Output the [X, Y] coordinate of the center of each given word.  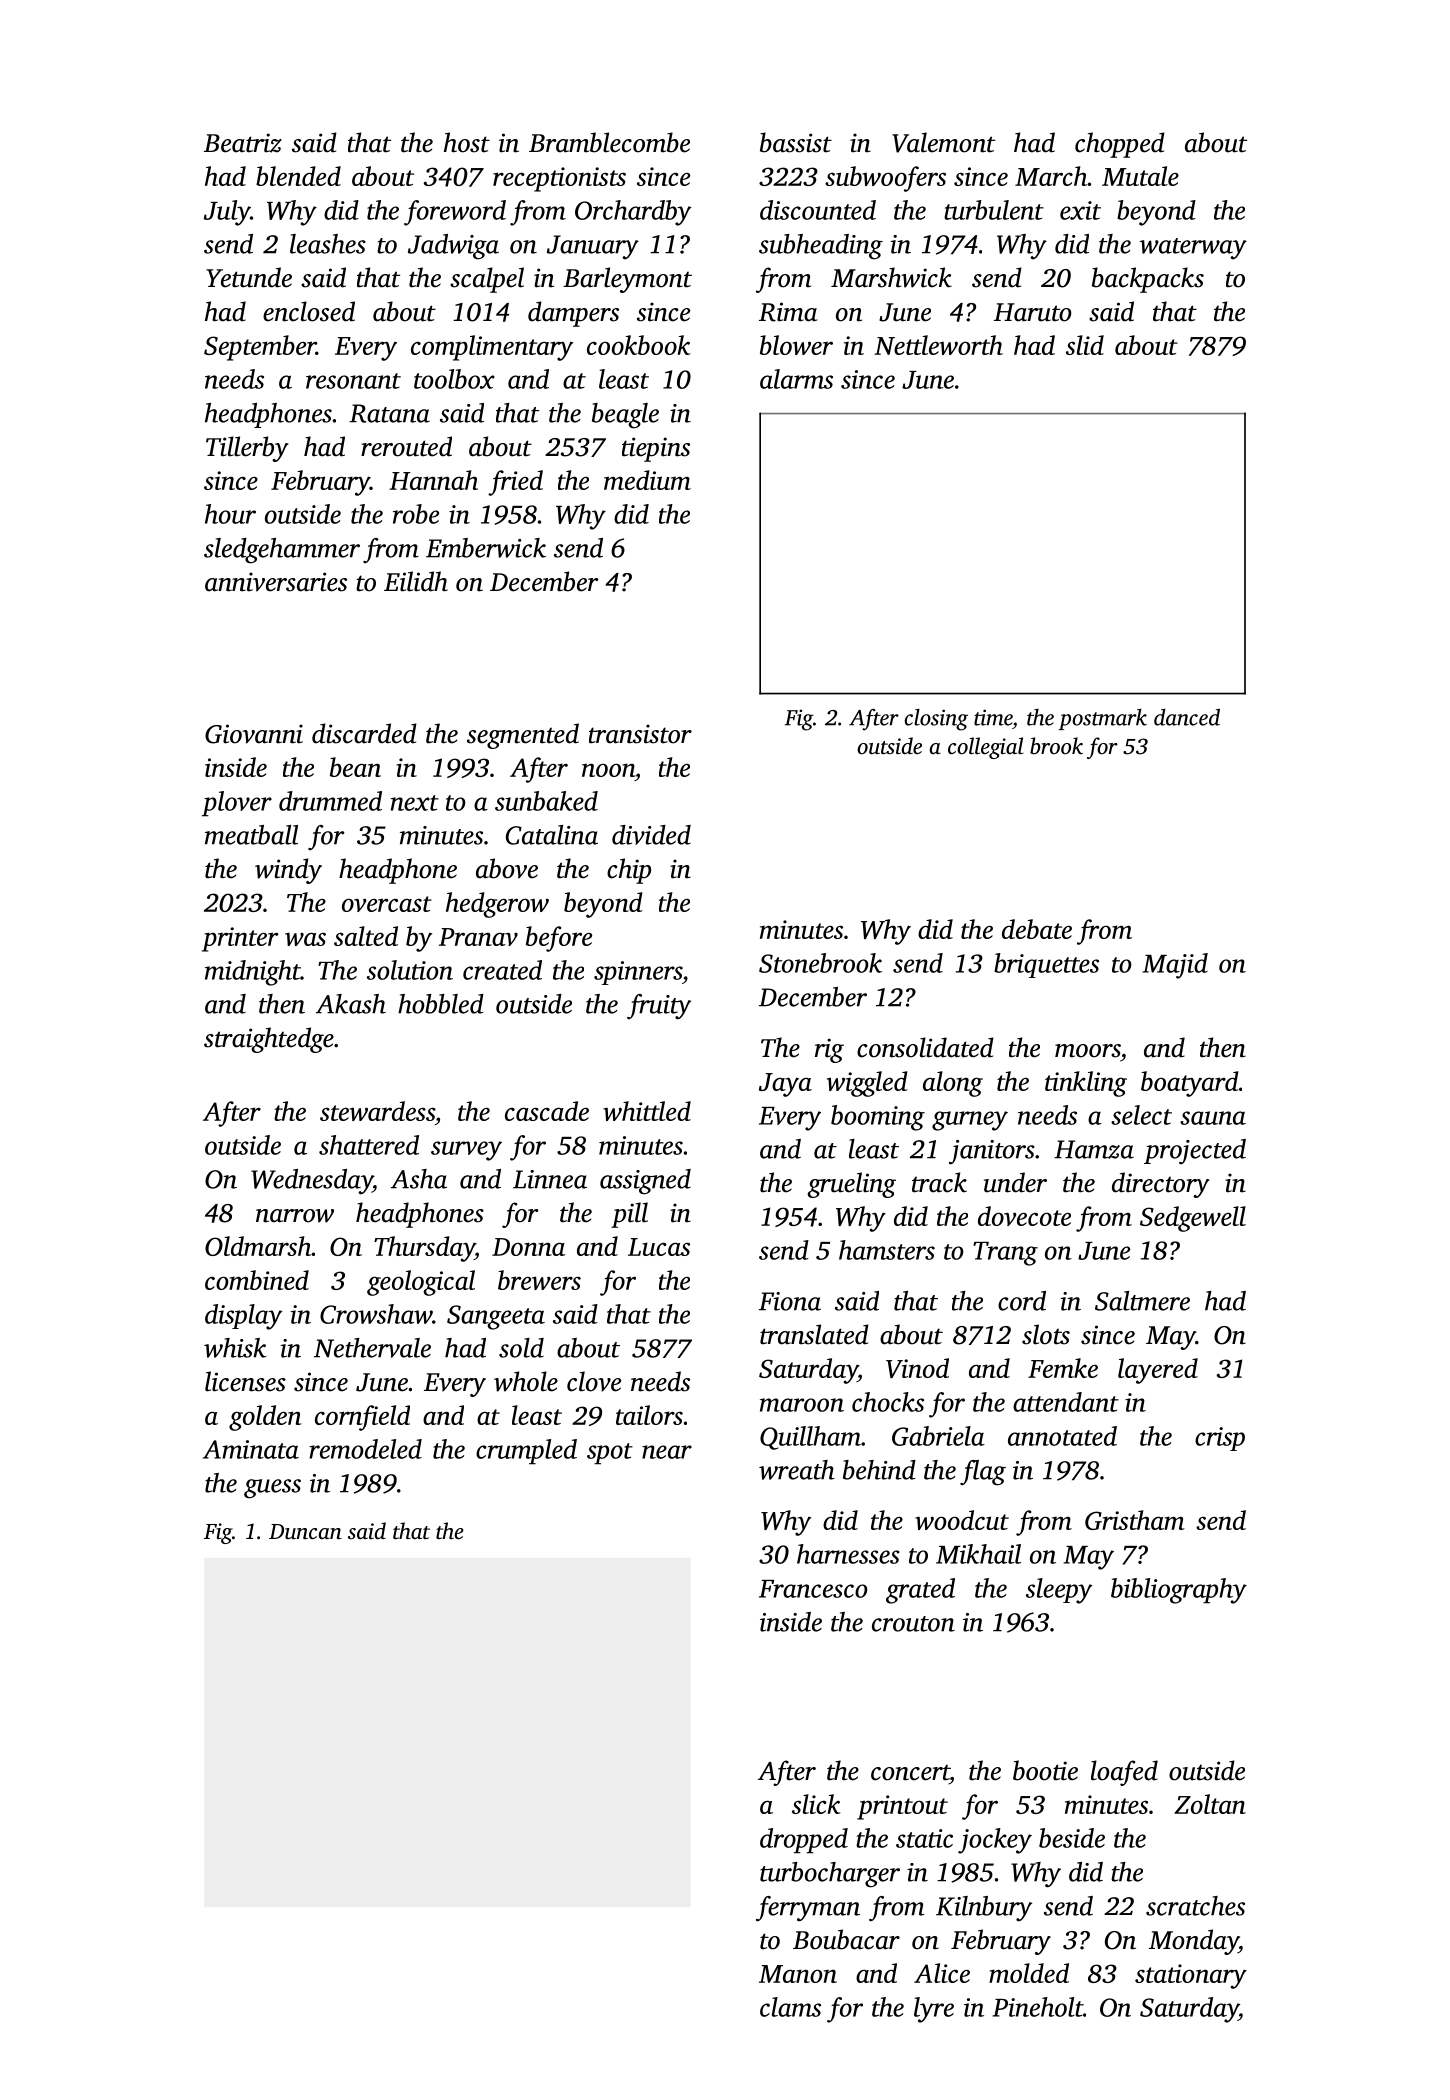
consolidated [925, 1047]
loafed [1124, 1773]
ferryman [808, 1909]
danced [1187, 717]
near [667, 1452]
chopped [1120, 145]
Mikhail [978, 1554]
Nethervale [372, 1348]
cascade [547, 1111]
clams [790, 2007]
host [467, 142]
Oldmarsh [258, 1246]
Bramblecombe [609, 142]
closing [936, 720]
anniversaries [276, 582]
